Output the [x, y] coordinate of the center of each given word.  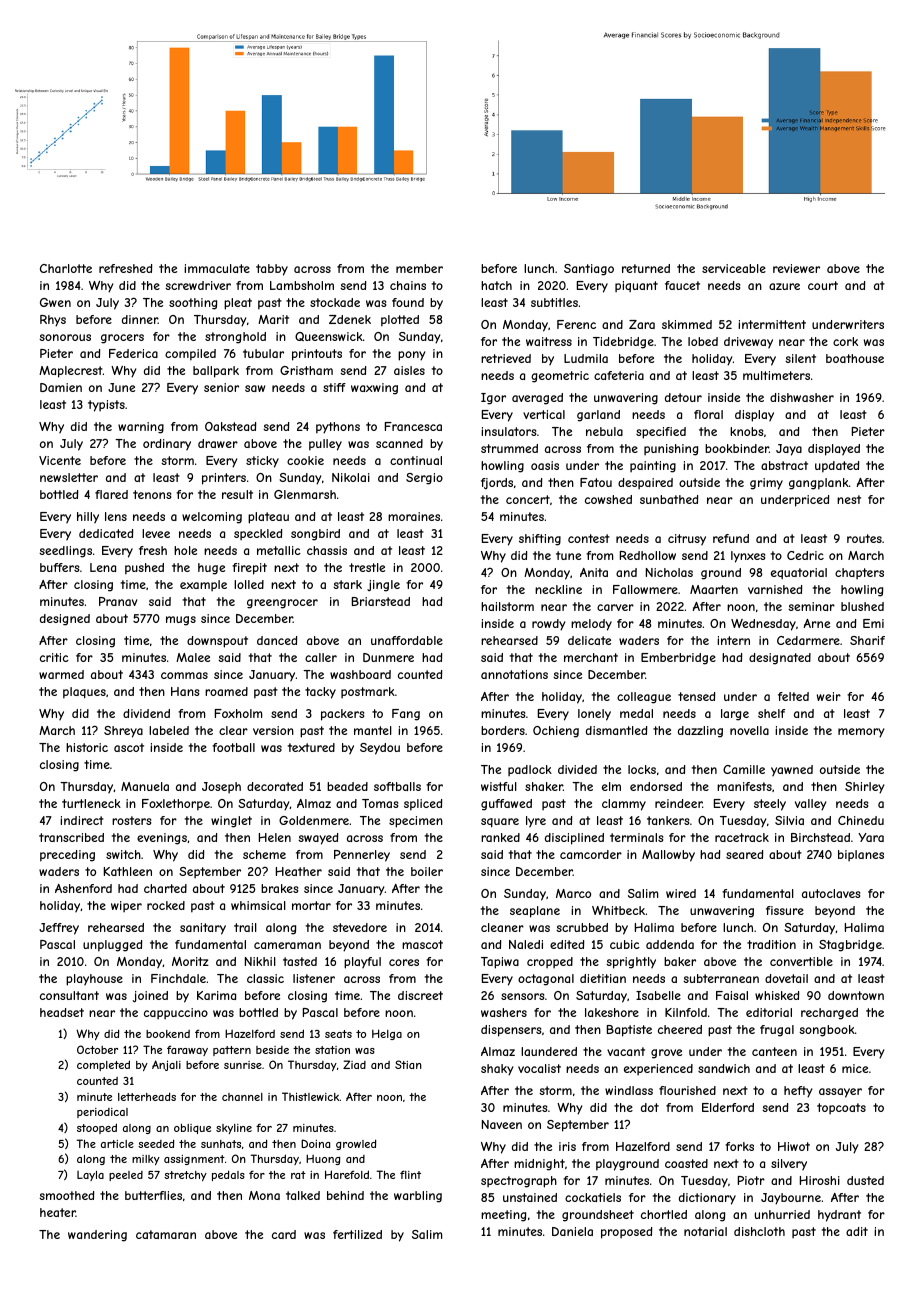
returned [646, 268]
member [419, 268]
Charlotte [66, 268]
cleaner [502, 927]
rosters [131, 820]
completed [103, 1065]
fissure [785, 910]
